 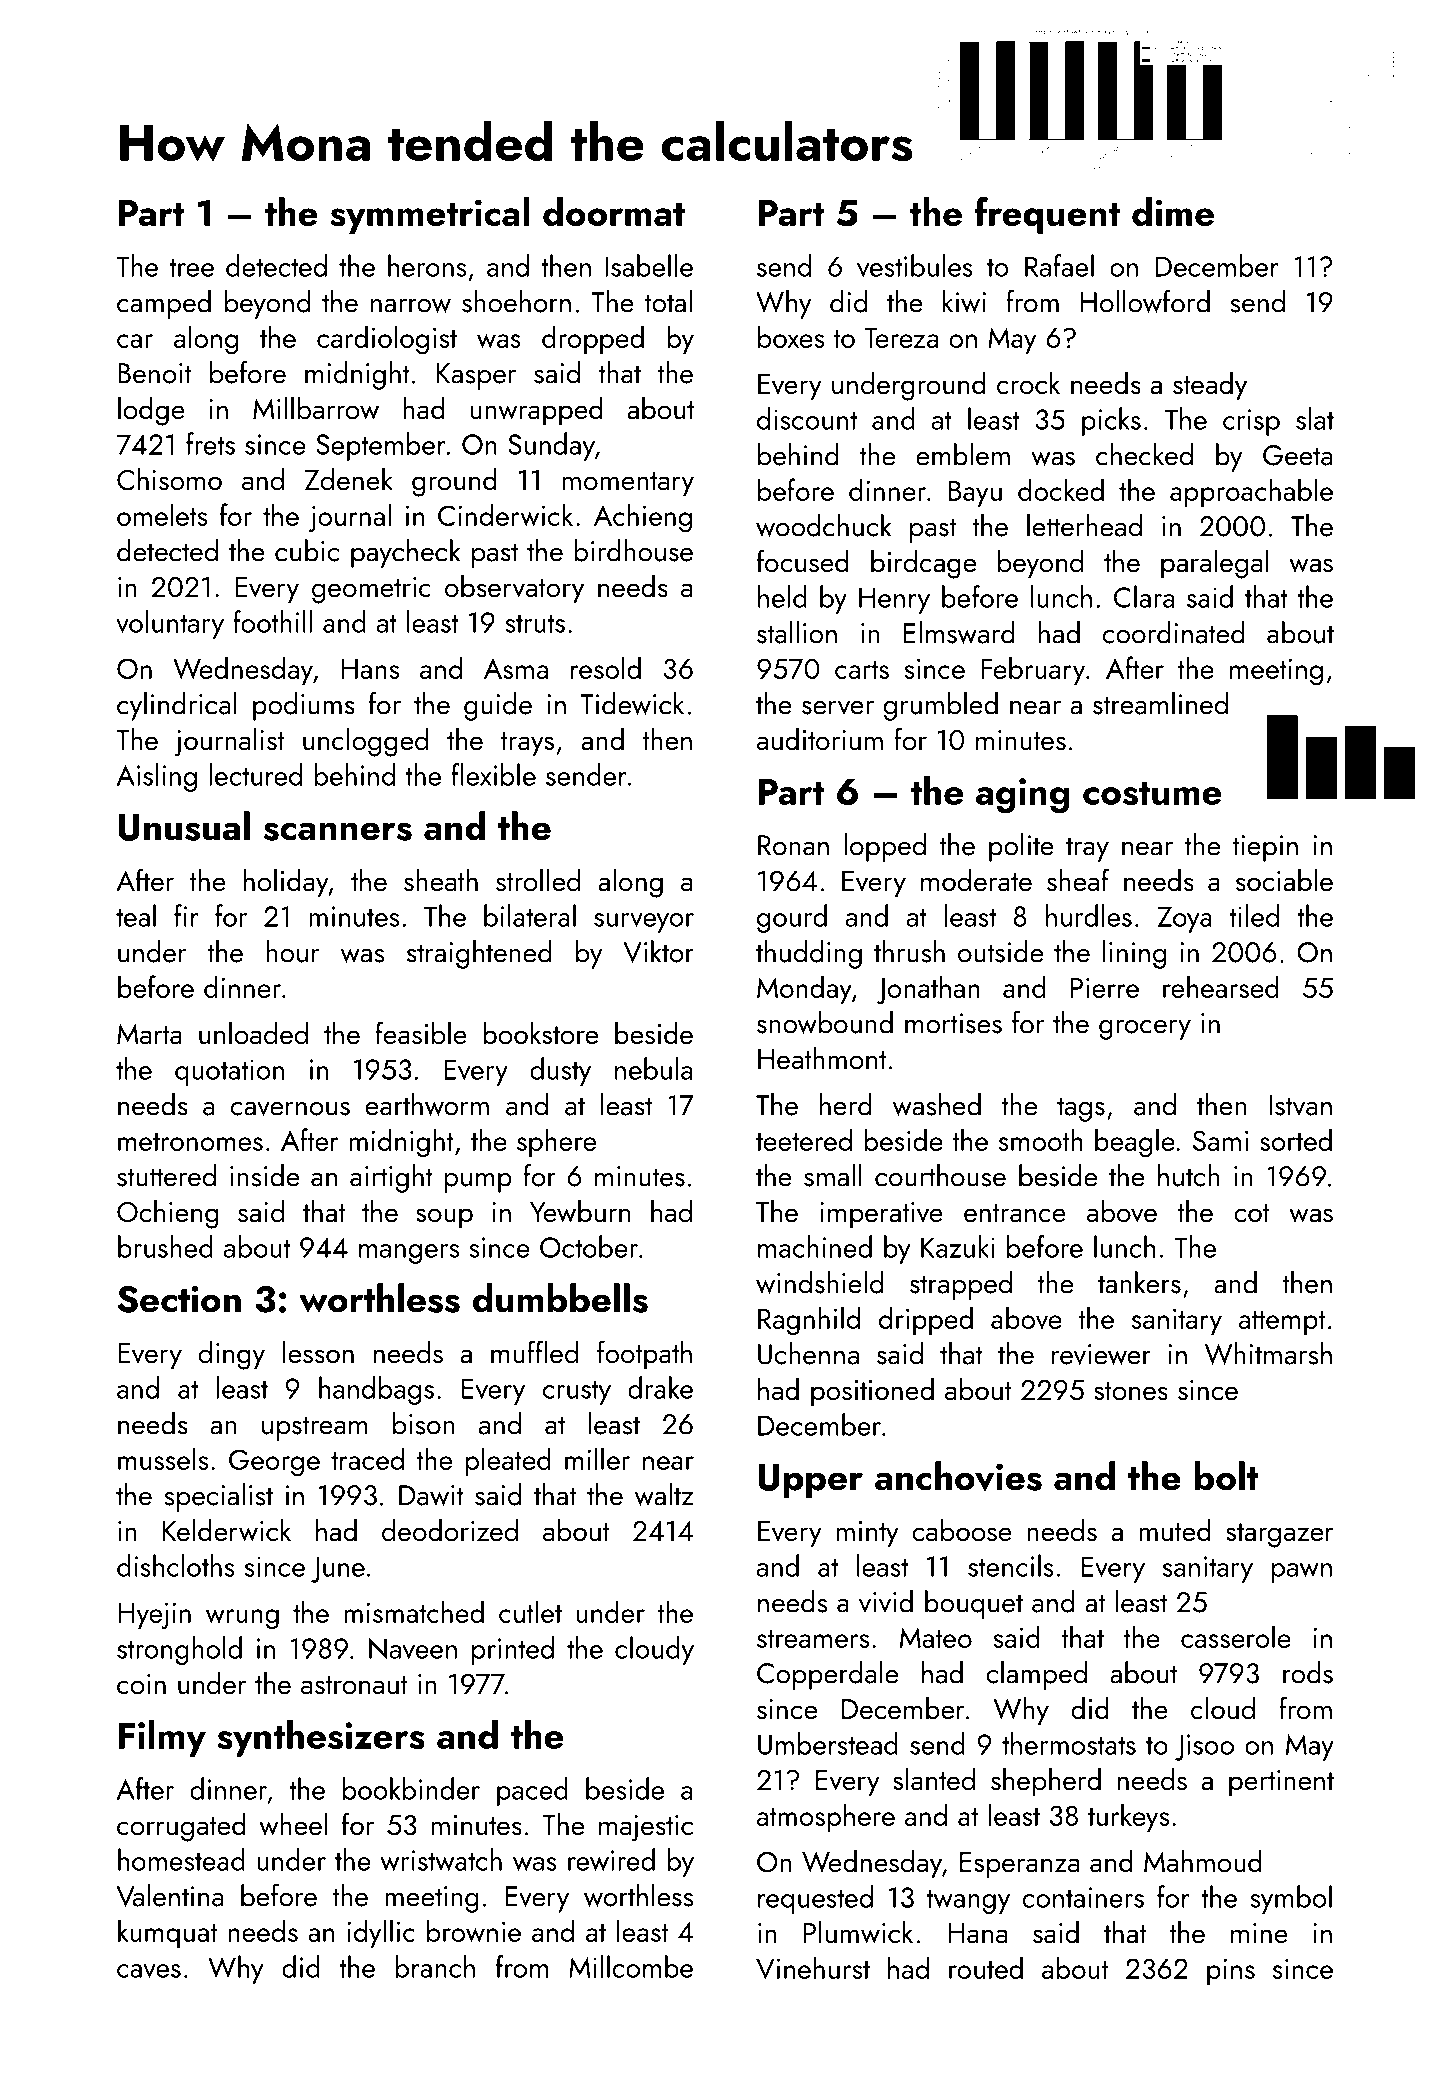 What do you see at coordinates (431, 1495) in the document?
I see `Dawit` at bounding box center [431, 1495].
